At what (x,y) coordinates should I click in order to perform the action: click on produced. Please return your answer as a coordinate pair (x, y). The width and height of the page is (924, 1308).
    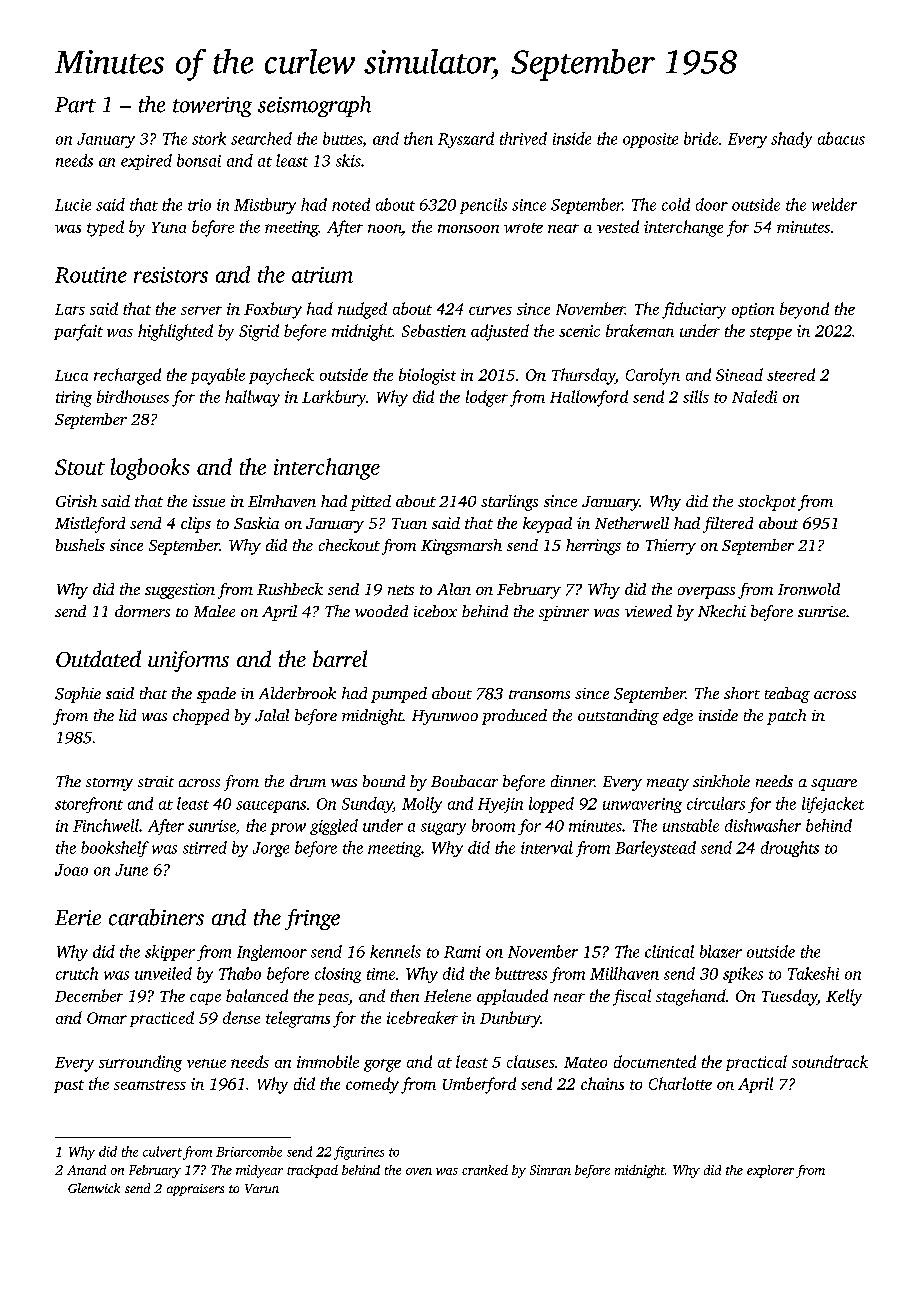
    Looking at the image, I should click on (514, 717).
